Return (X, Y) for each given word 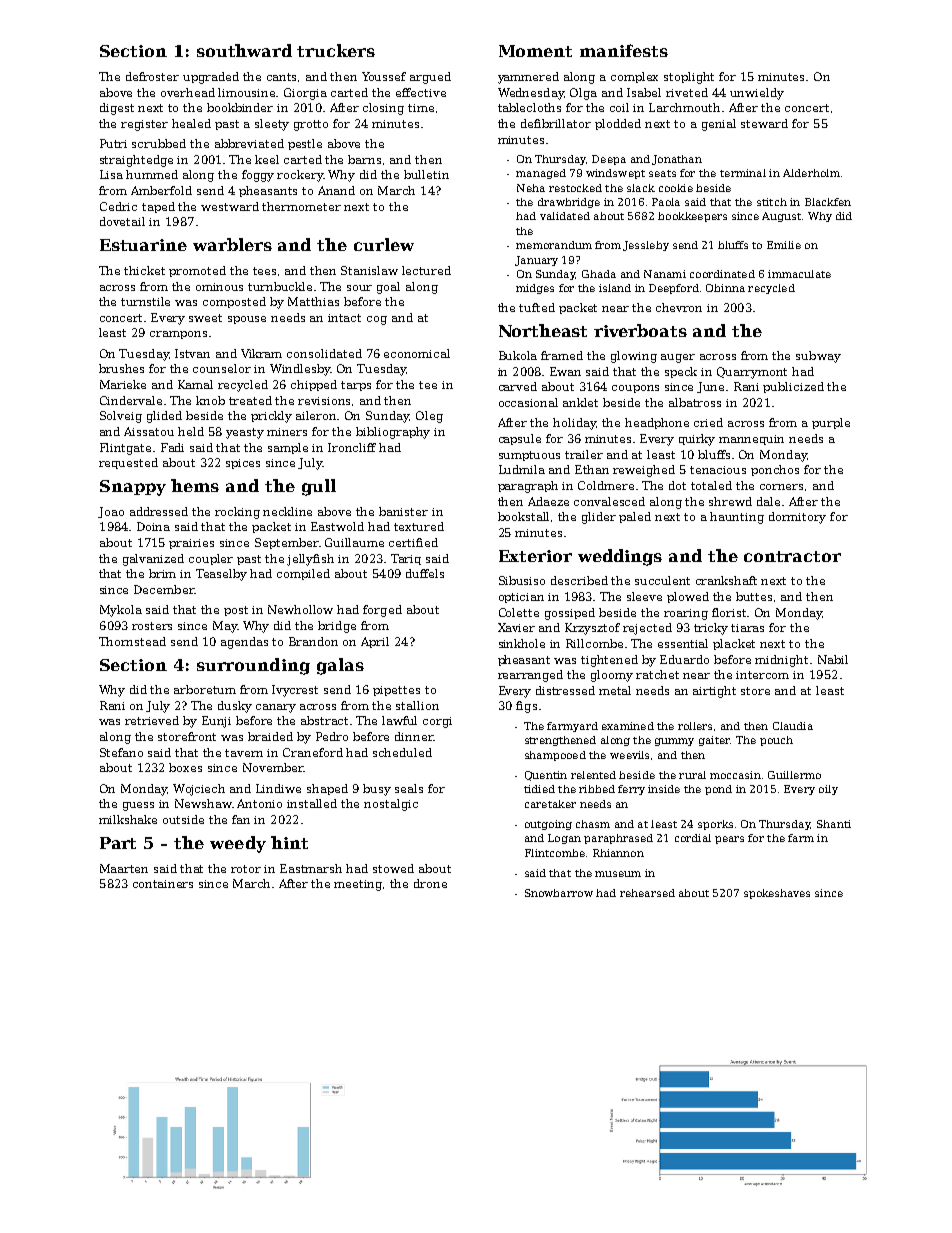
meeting (358, 885)
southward (244, 50)
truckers (336, 50)
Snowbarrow (559, 893)
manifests (624, 50)
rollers (695, 726)
